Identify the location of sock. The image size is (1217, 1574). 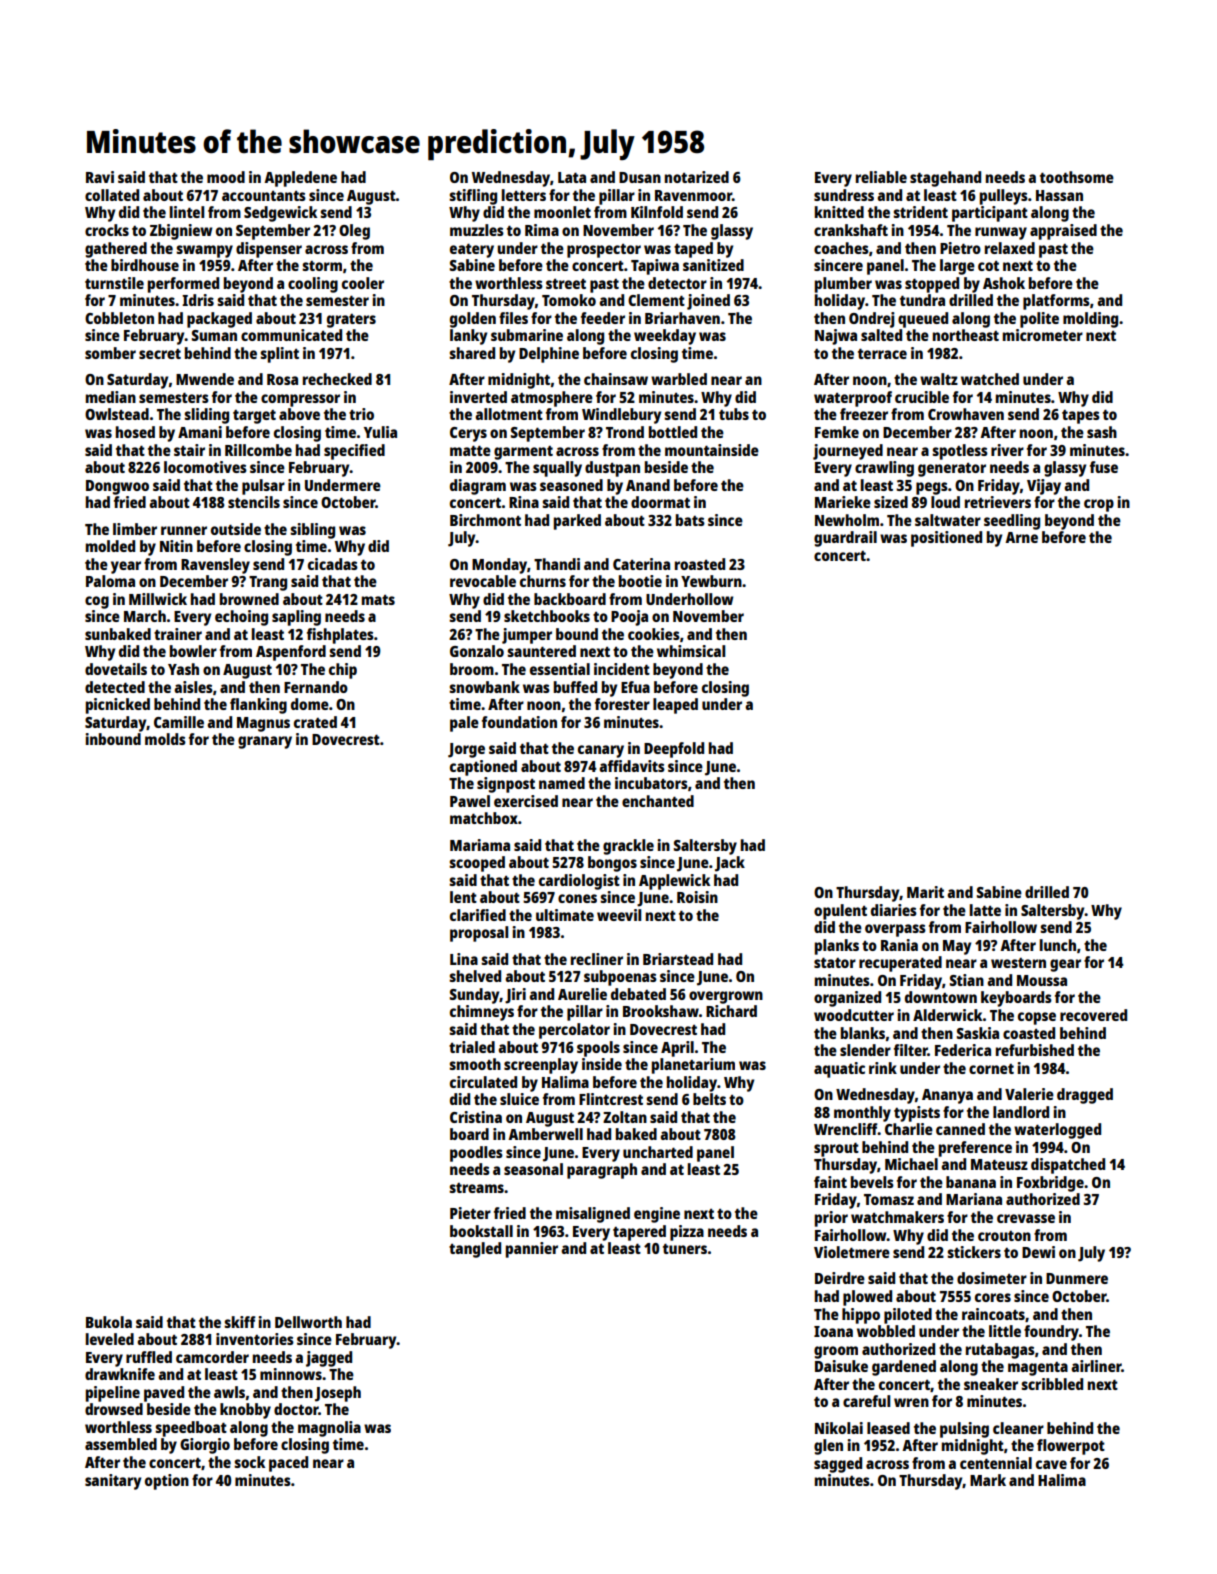
(249, 1462).
